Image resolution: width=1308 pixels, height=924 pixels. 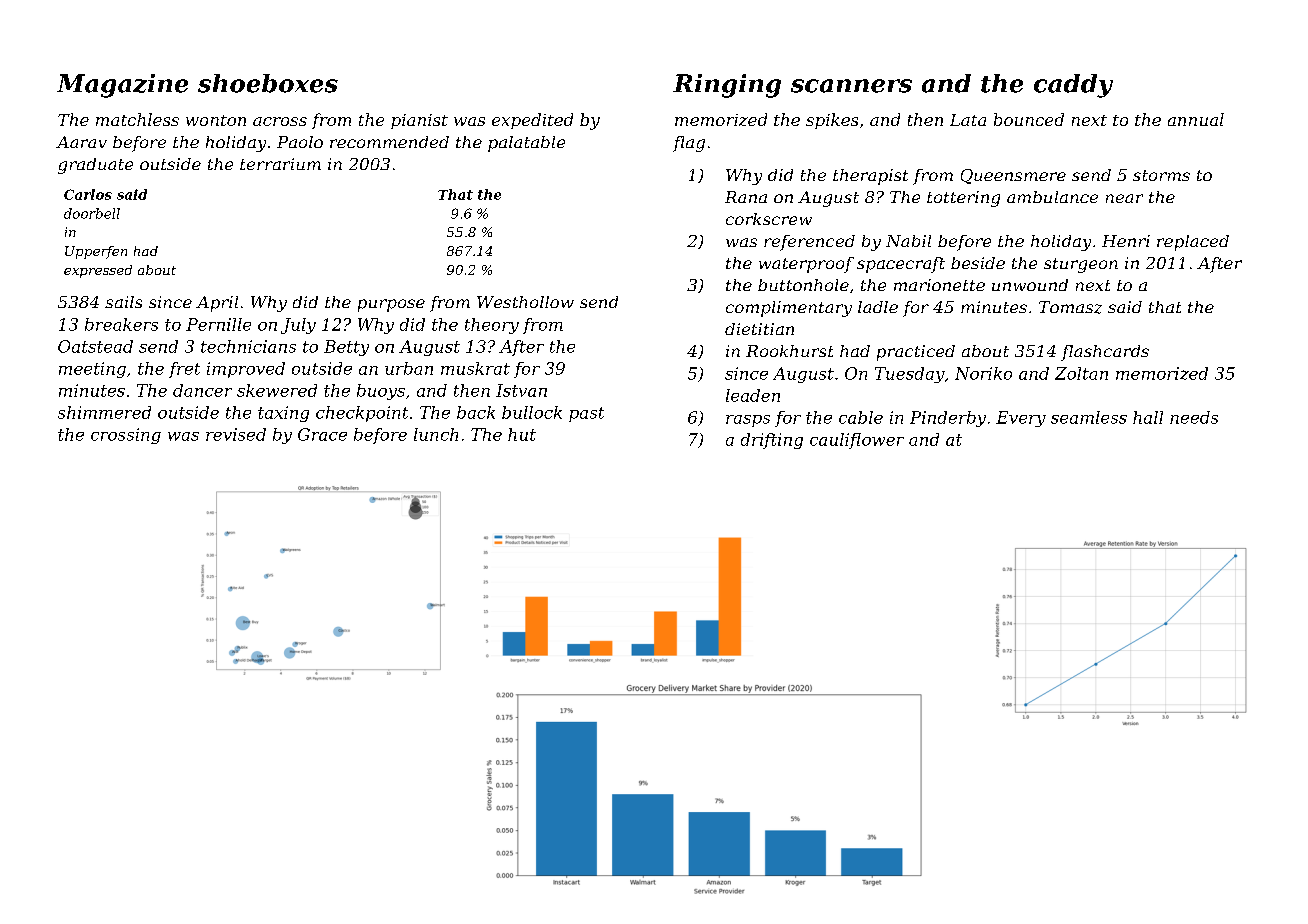 I want to click on Magazine, so click(x=122, y=86).
